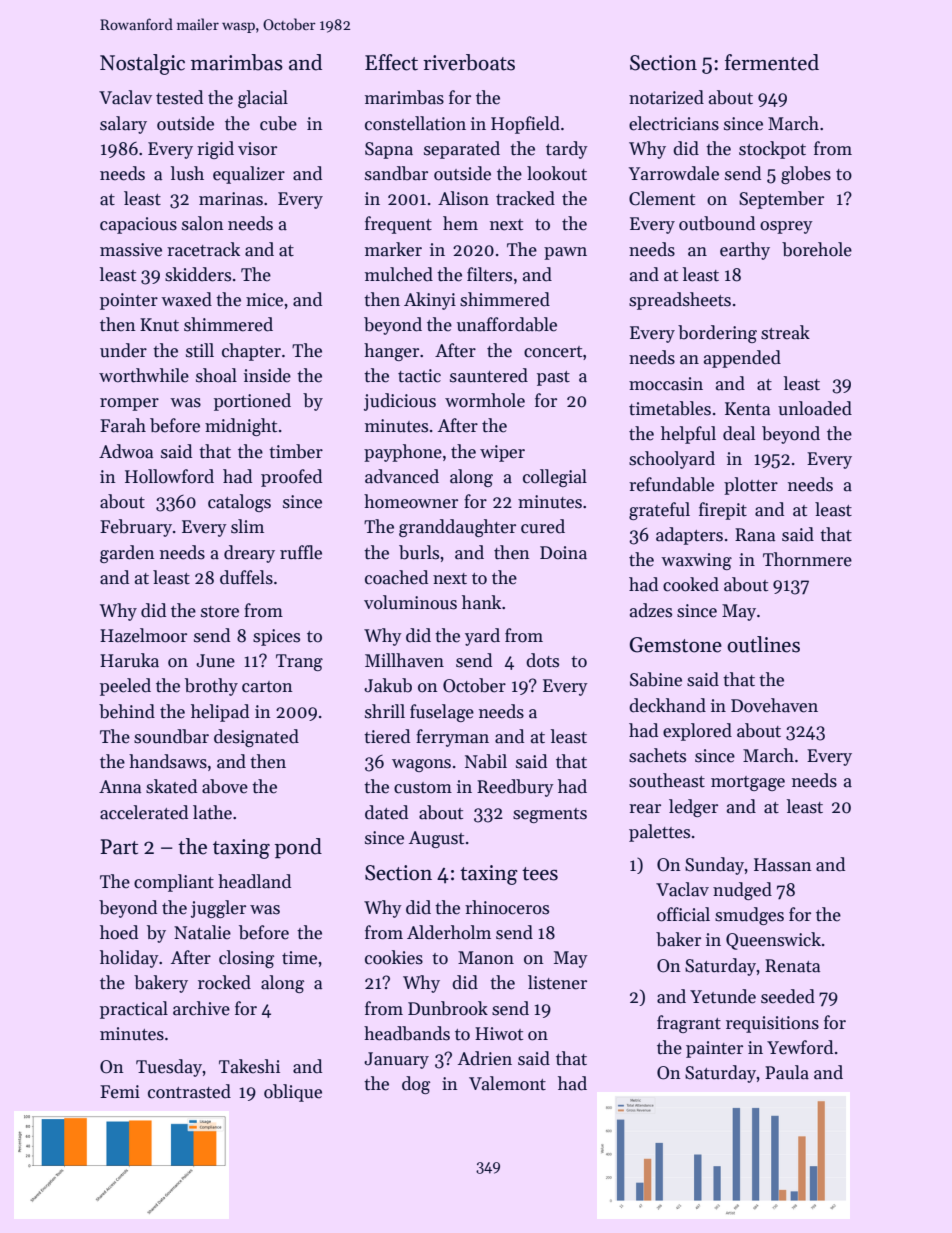 The image size is (952, 1233). Describe the element at coordinates (400, 402) in the page. I see `judicious` at that location.
